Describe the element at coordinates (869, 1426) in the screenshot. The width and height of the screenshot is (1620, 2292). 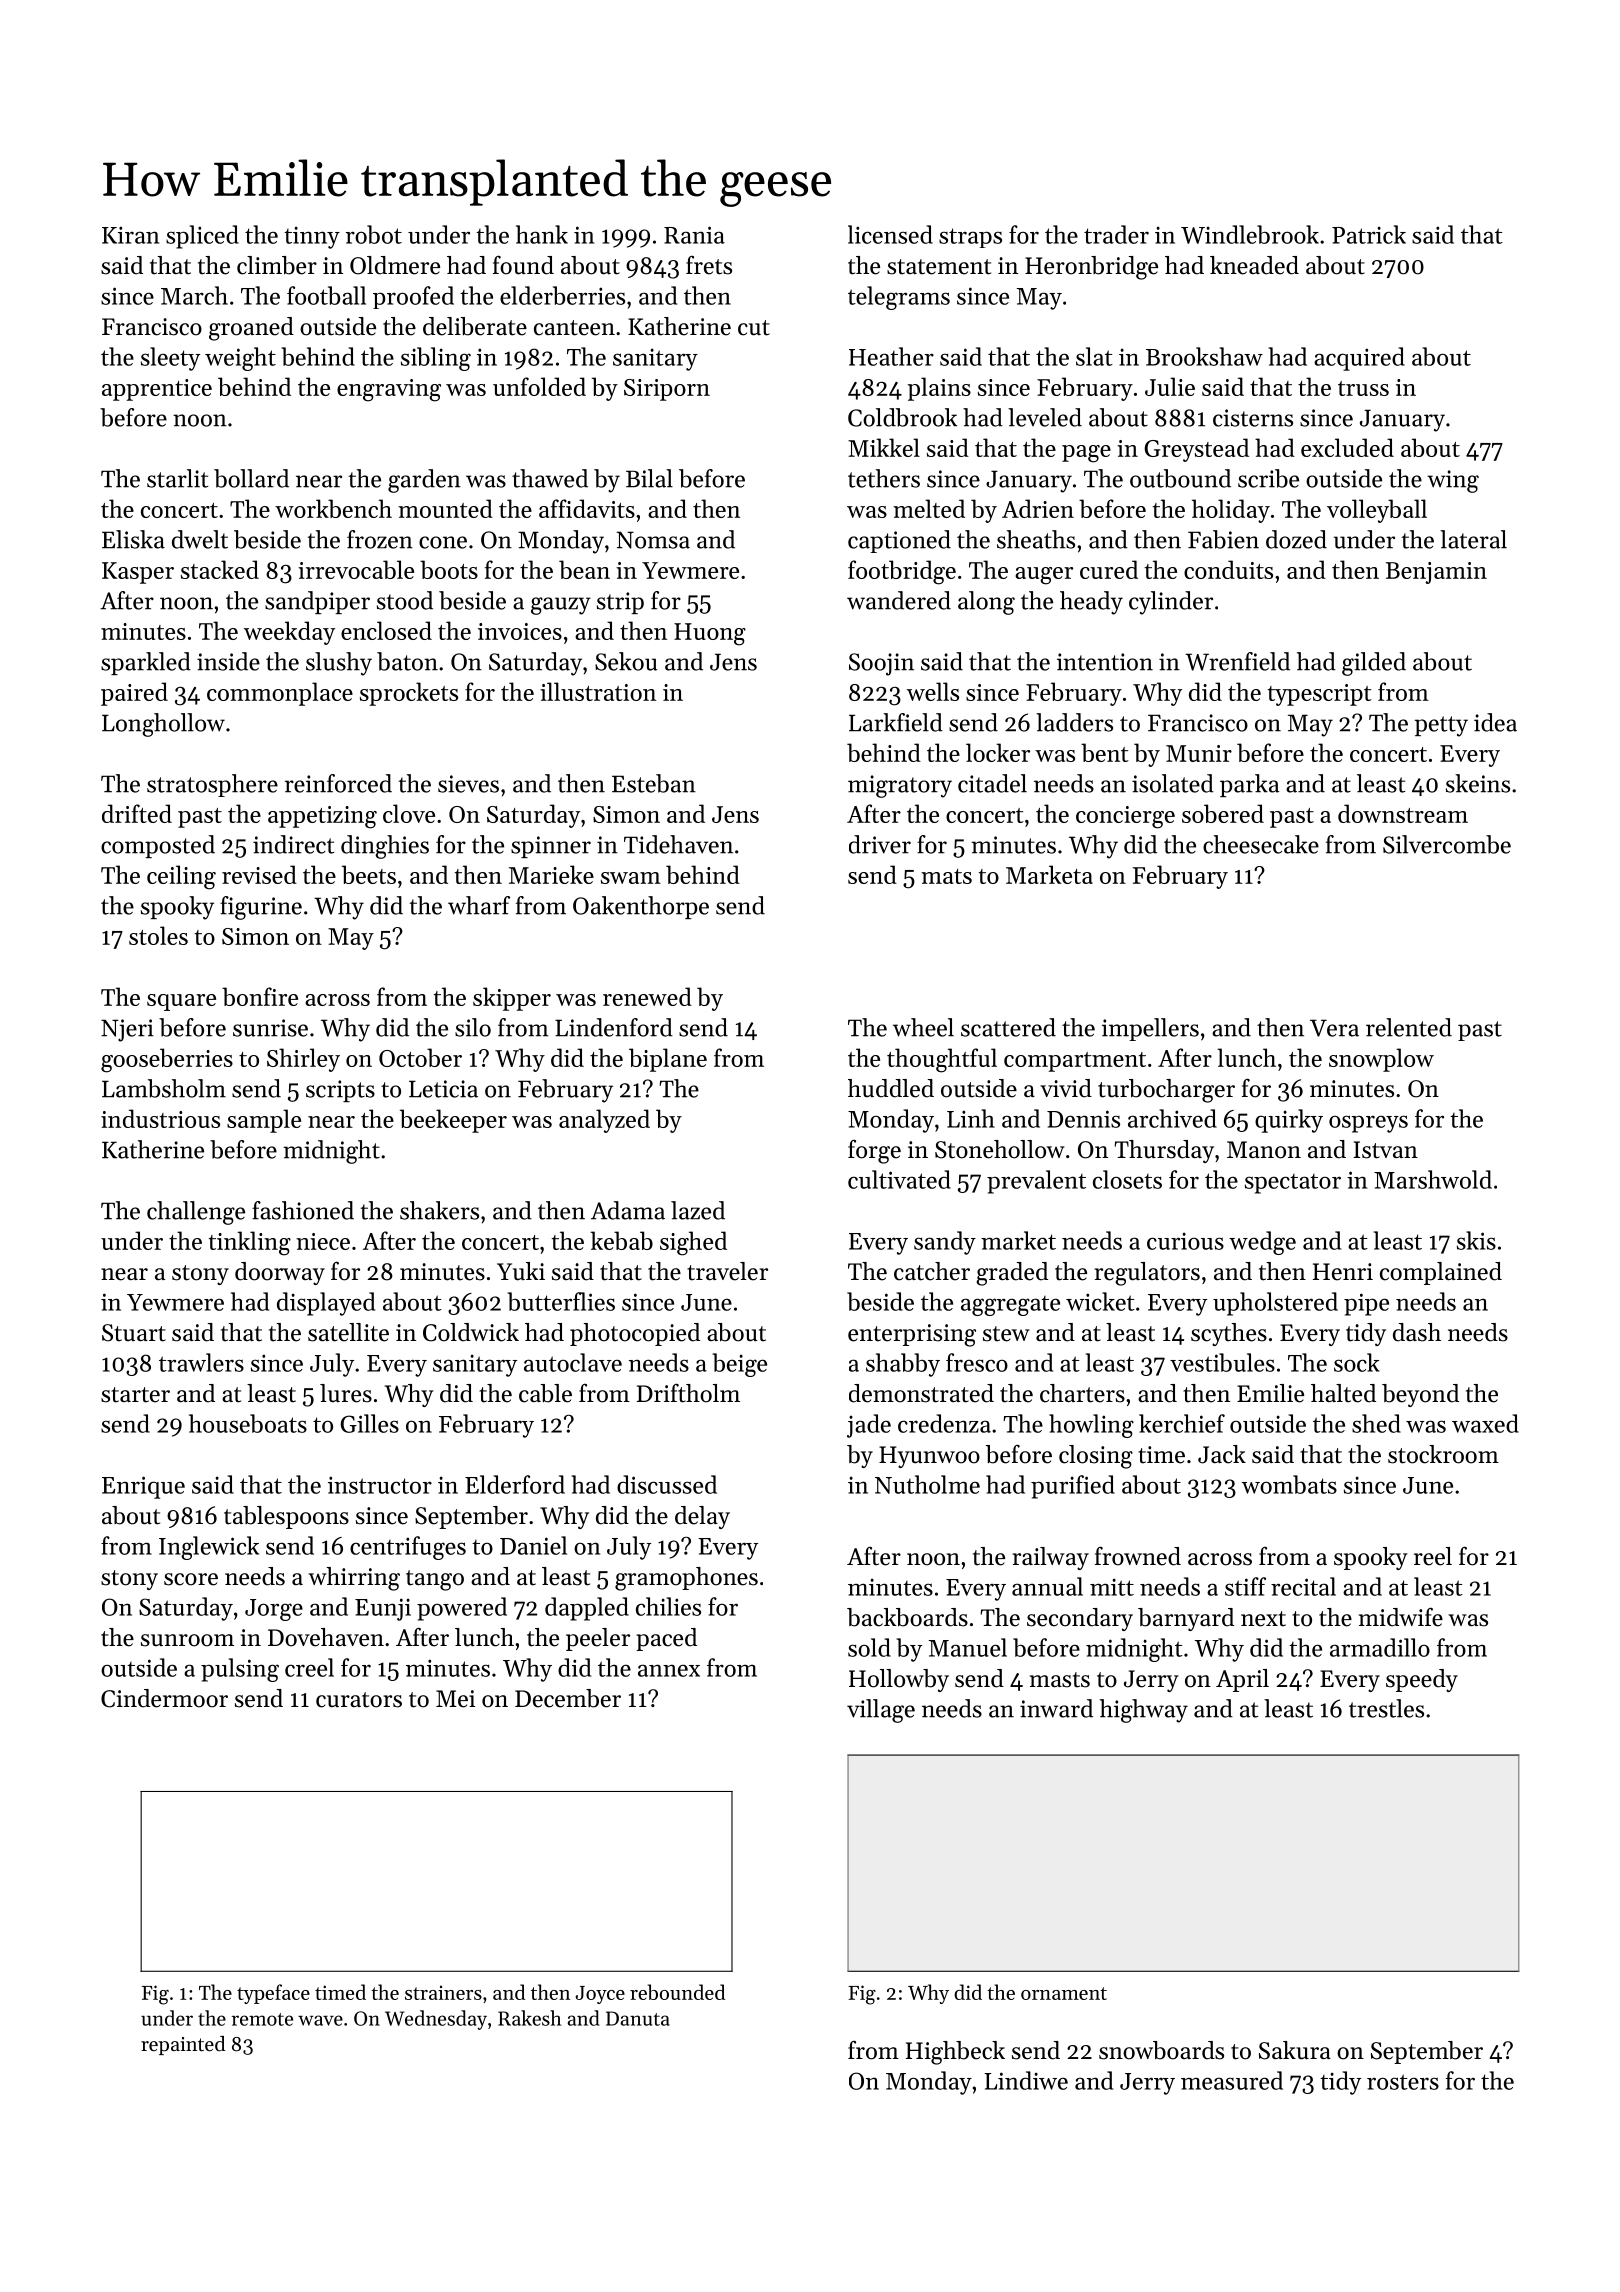
I see `jade` at that location.
